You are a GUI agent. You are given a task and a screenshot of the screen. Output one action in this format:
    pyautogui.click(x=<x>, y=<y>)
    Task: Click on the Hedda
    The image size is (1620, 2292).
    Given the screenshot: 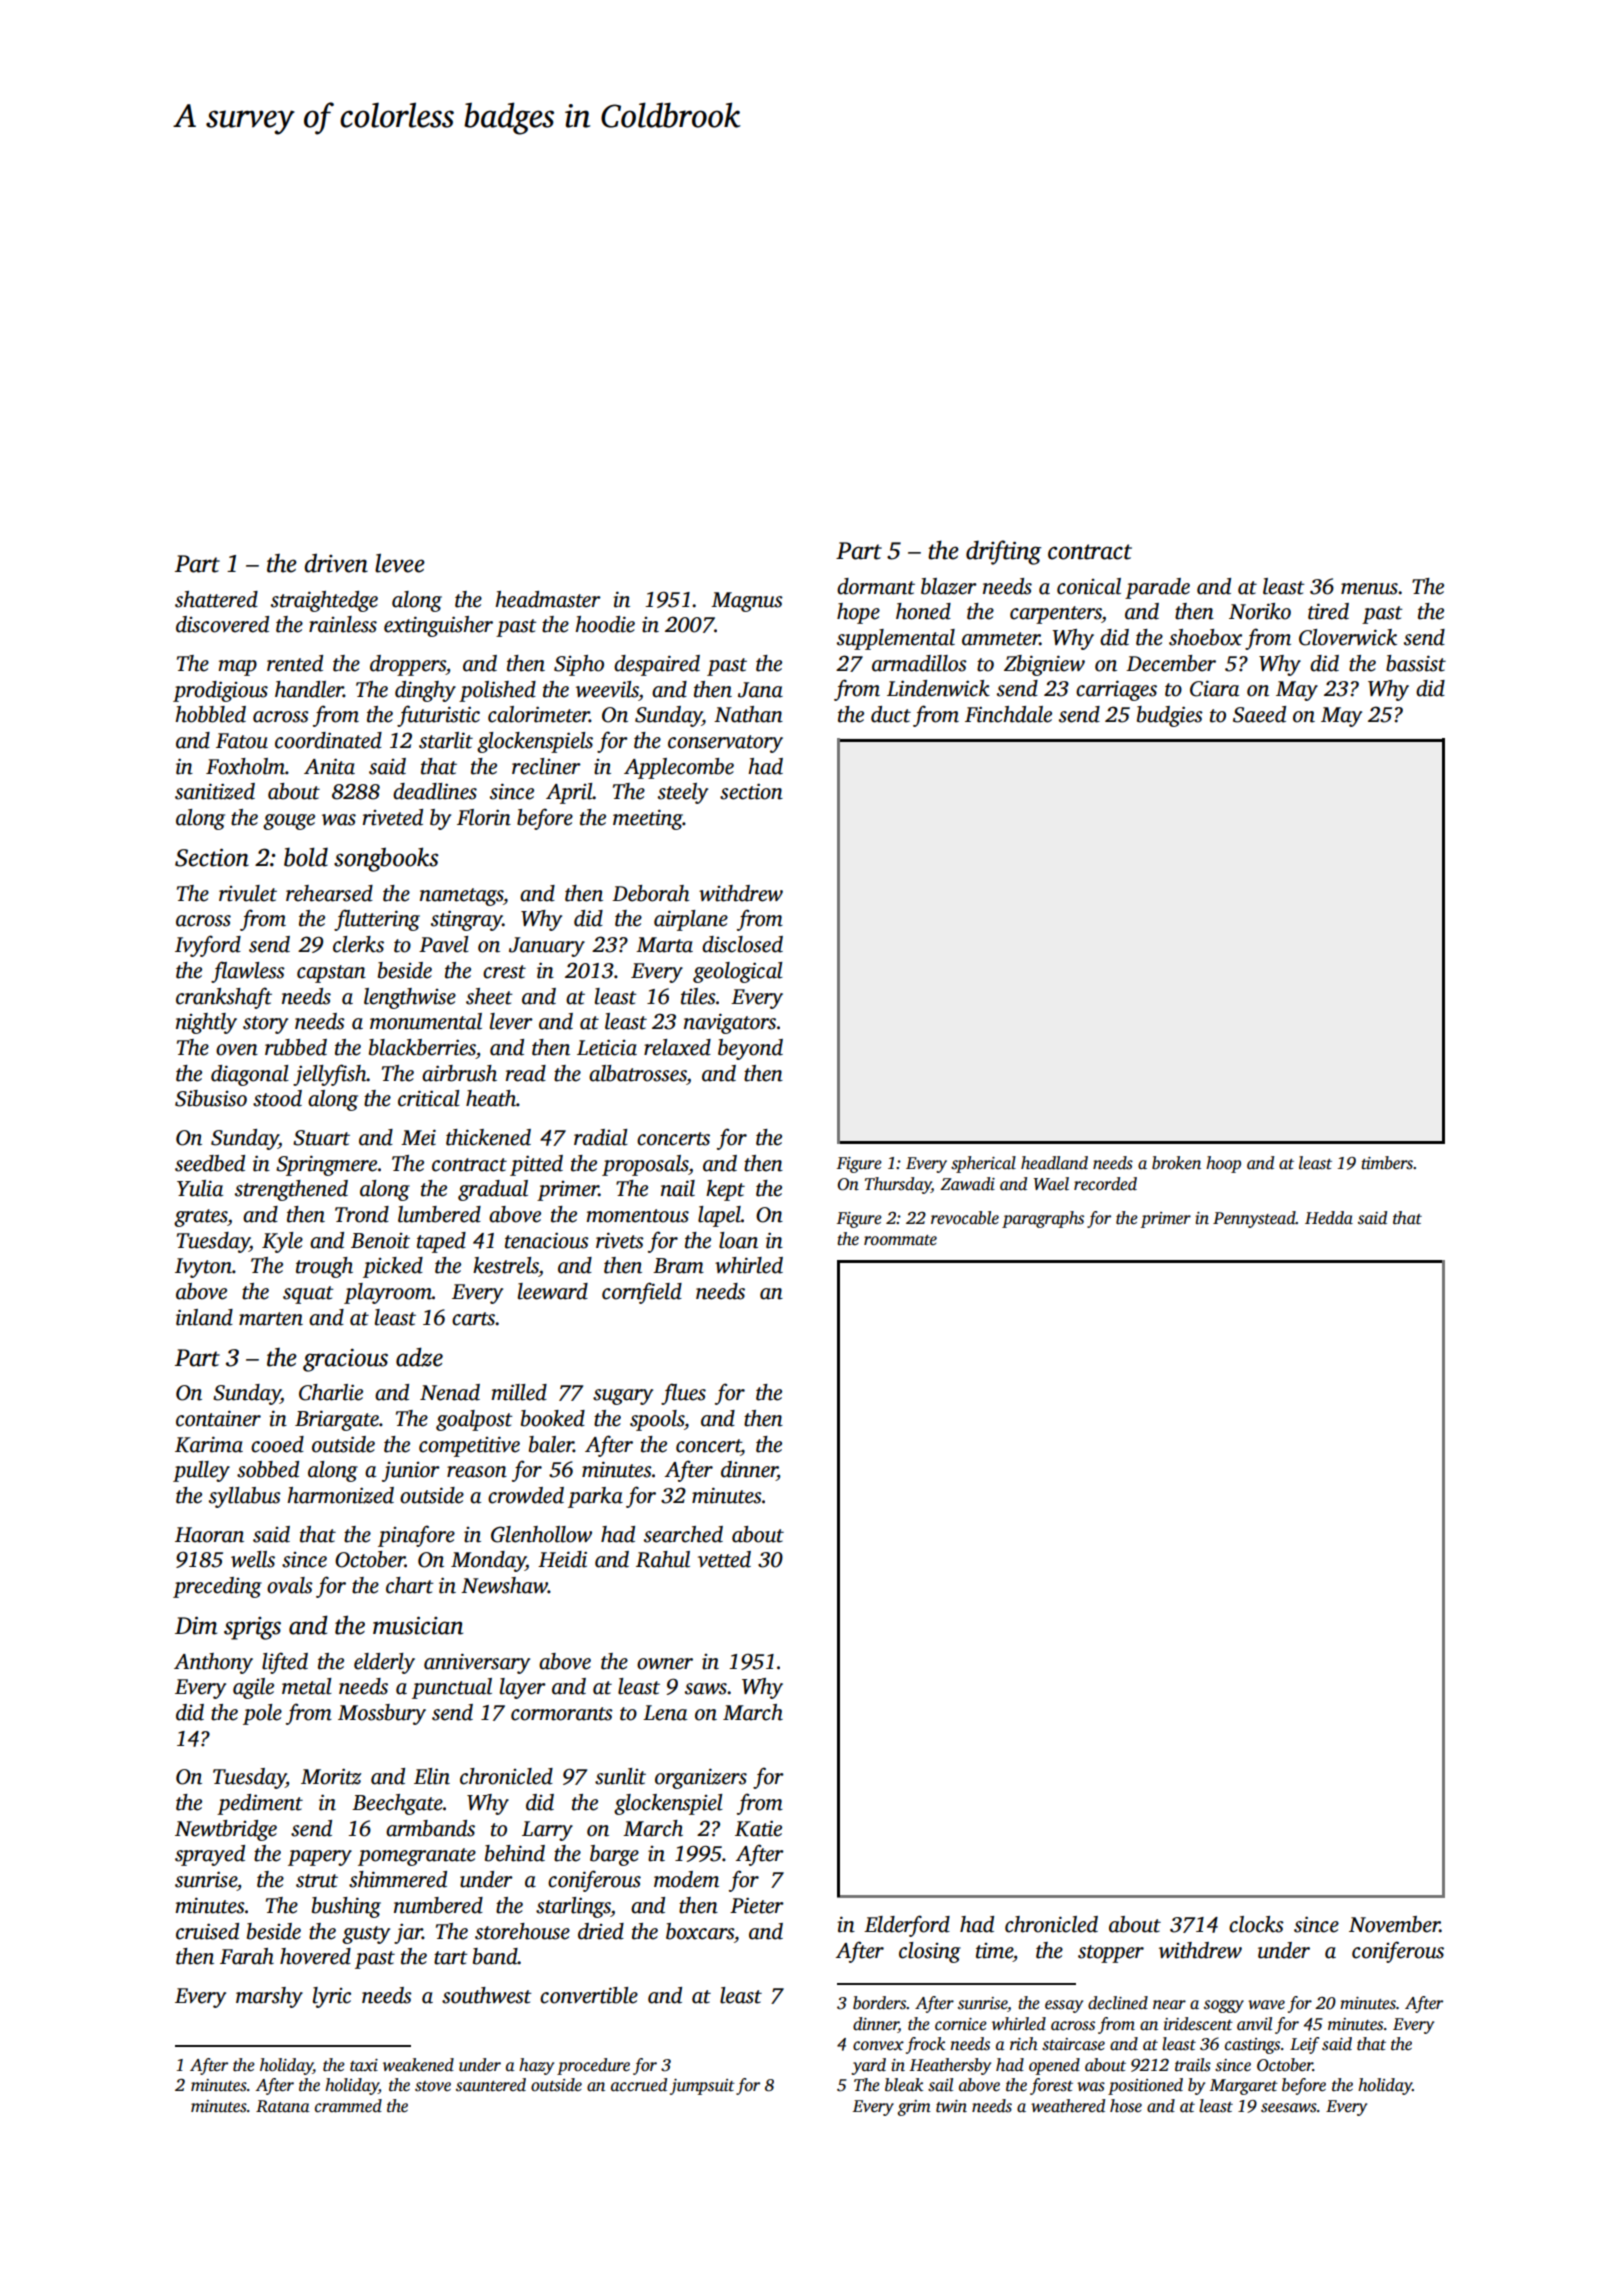 What is the action you would take?
    pyautogui.click(x=1329, y=1218)
